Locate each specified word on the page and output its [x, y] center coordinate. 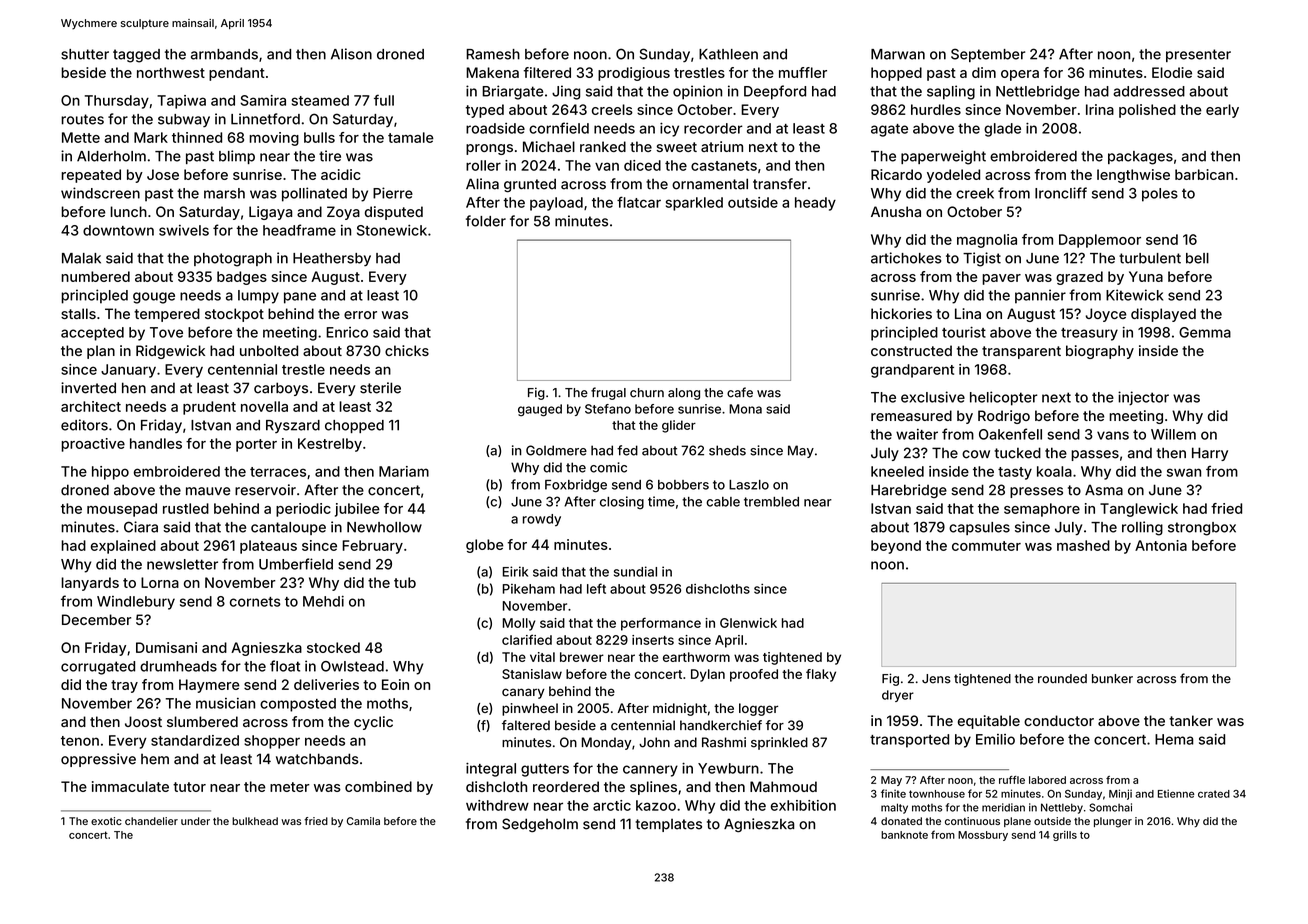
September [988, 55]
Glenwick [748, 623]
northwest [171, 72]
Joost [143, 721]
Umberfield [296, 564]
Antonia [1161, 545]
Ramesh [493, 54]
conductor [1059, 720]
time [661, 501]
